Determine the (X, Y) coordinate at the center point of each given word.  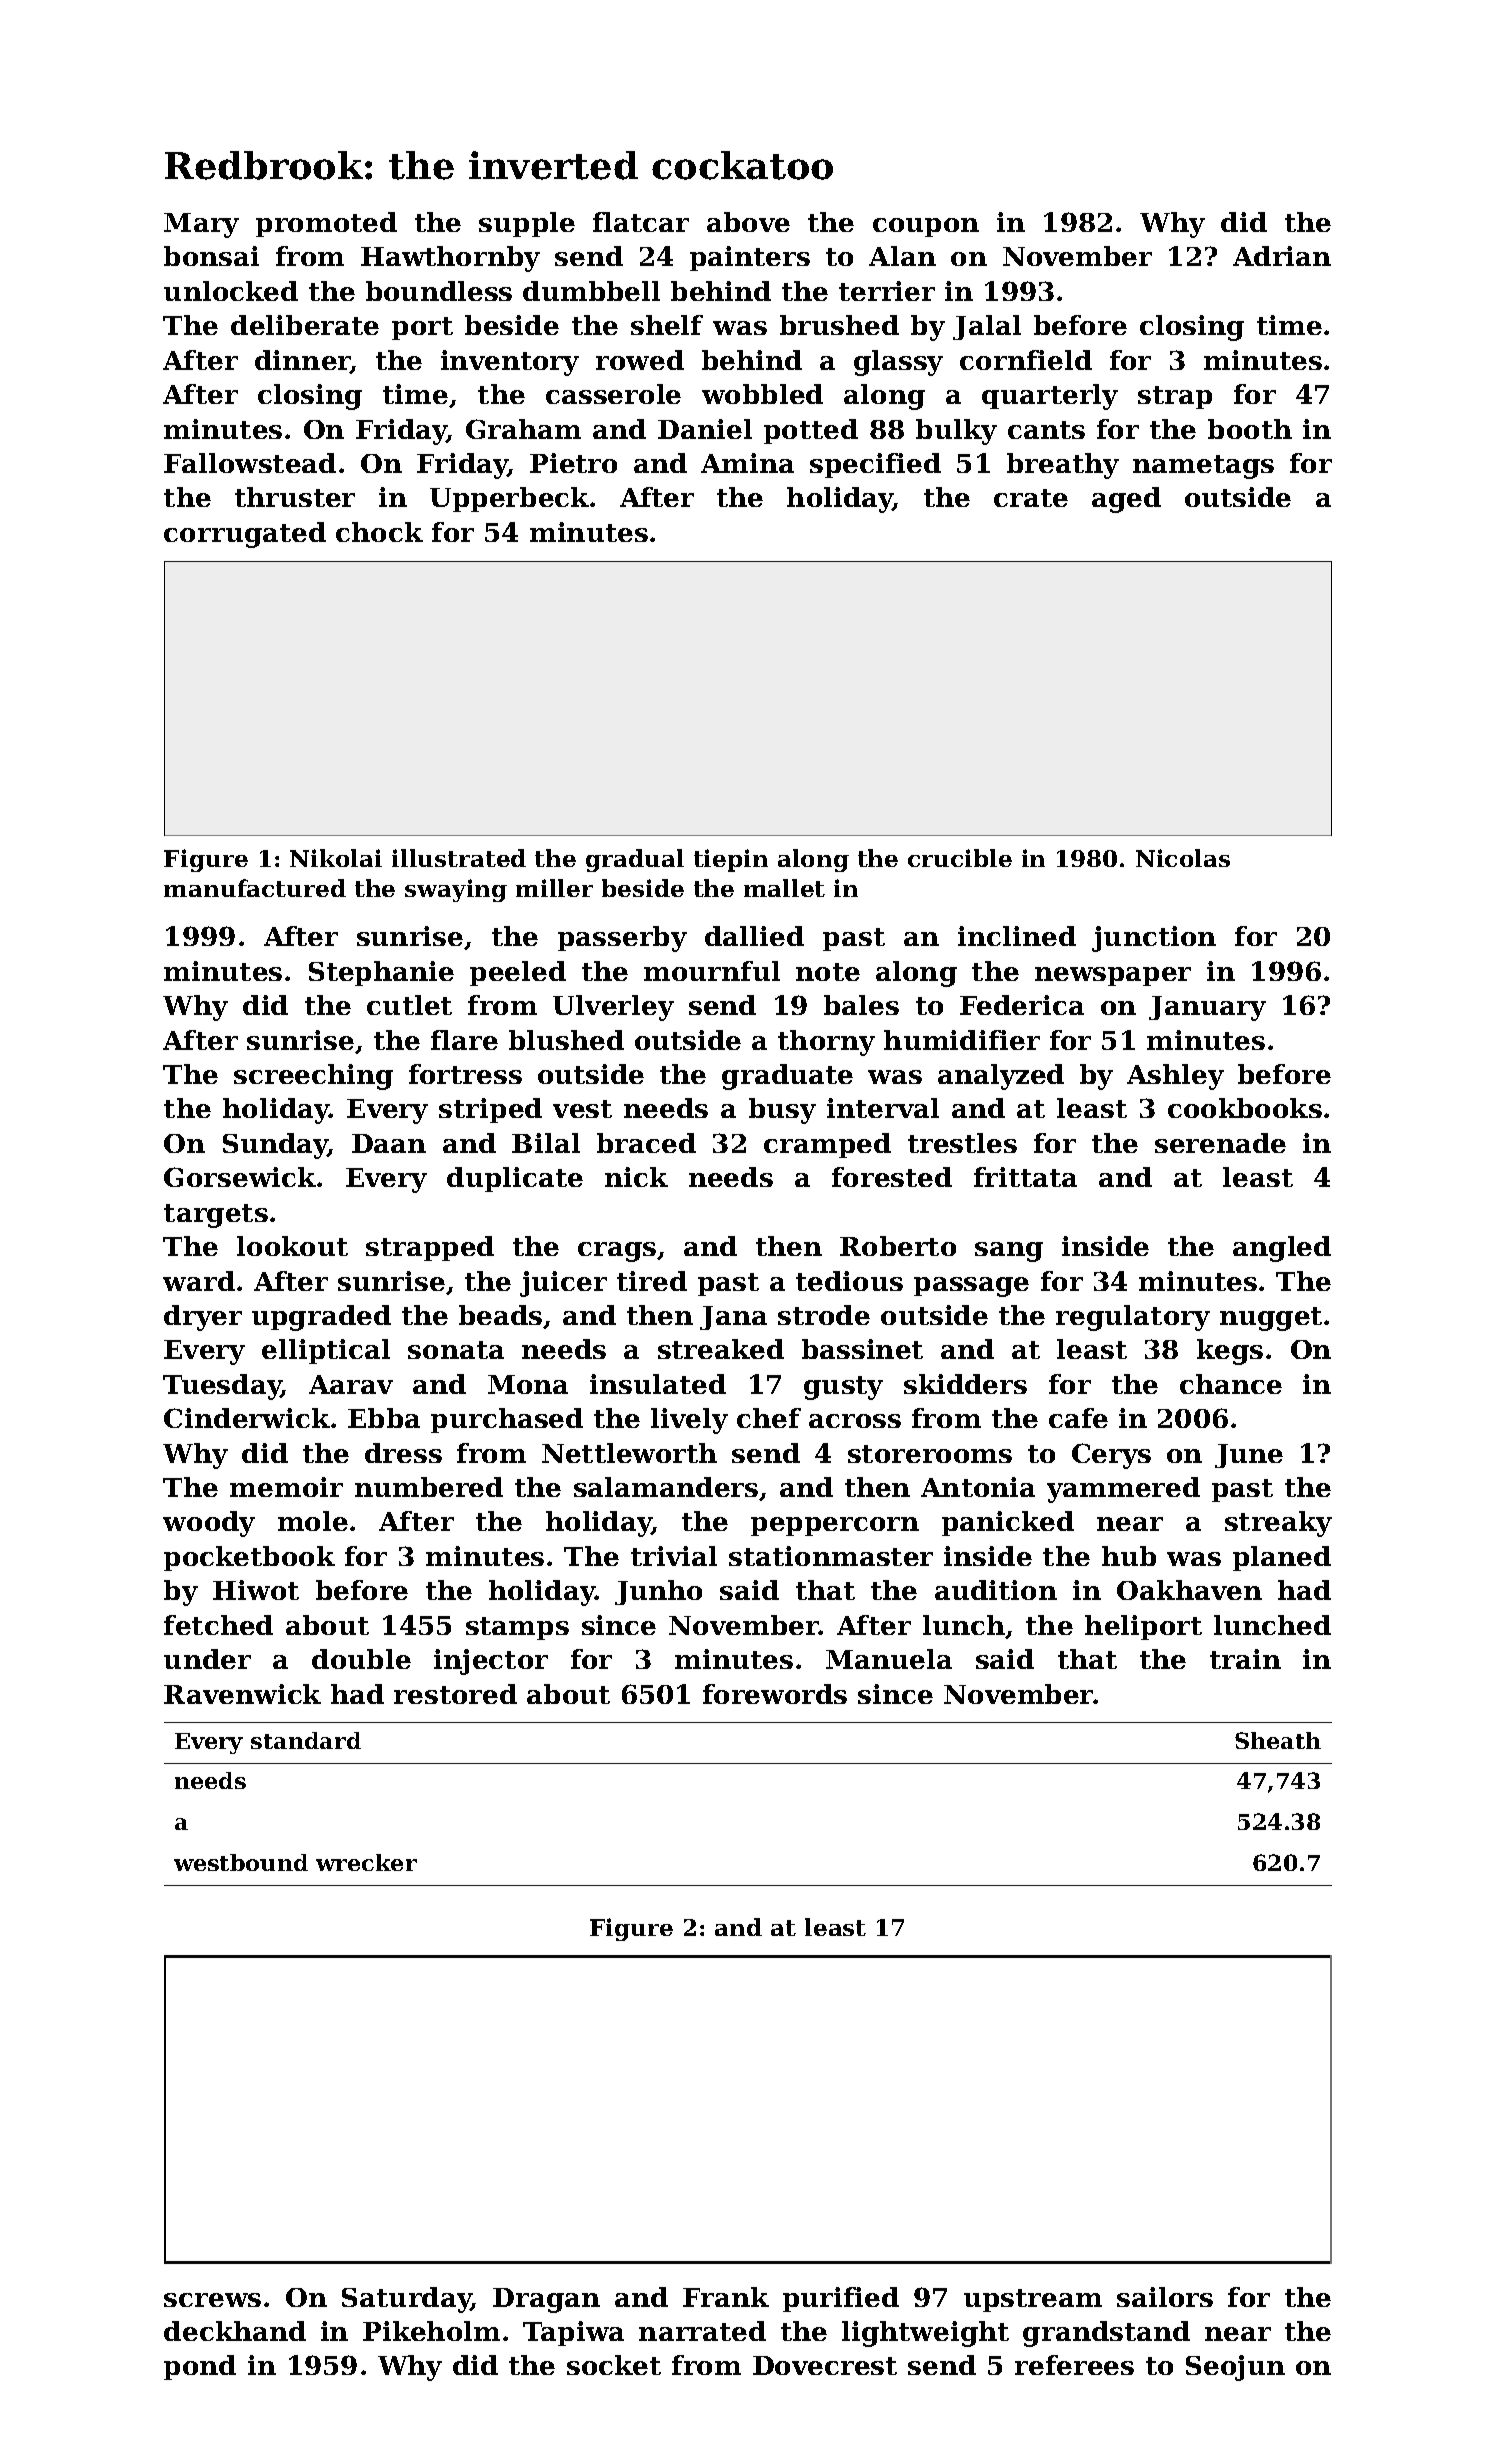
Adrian (1282, 256)
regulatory (1133, 1318)
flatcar (641, 222)
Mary (201, 225)
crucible (960, 858)
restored (455, 1694)
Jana (733, 1318)
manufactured (255, 888)
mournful (712, 971)
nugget (1271, 1319)
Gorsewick (240, 1177)
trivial (674, 1556)
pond (200, 2367)
